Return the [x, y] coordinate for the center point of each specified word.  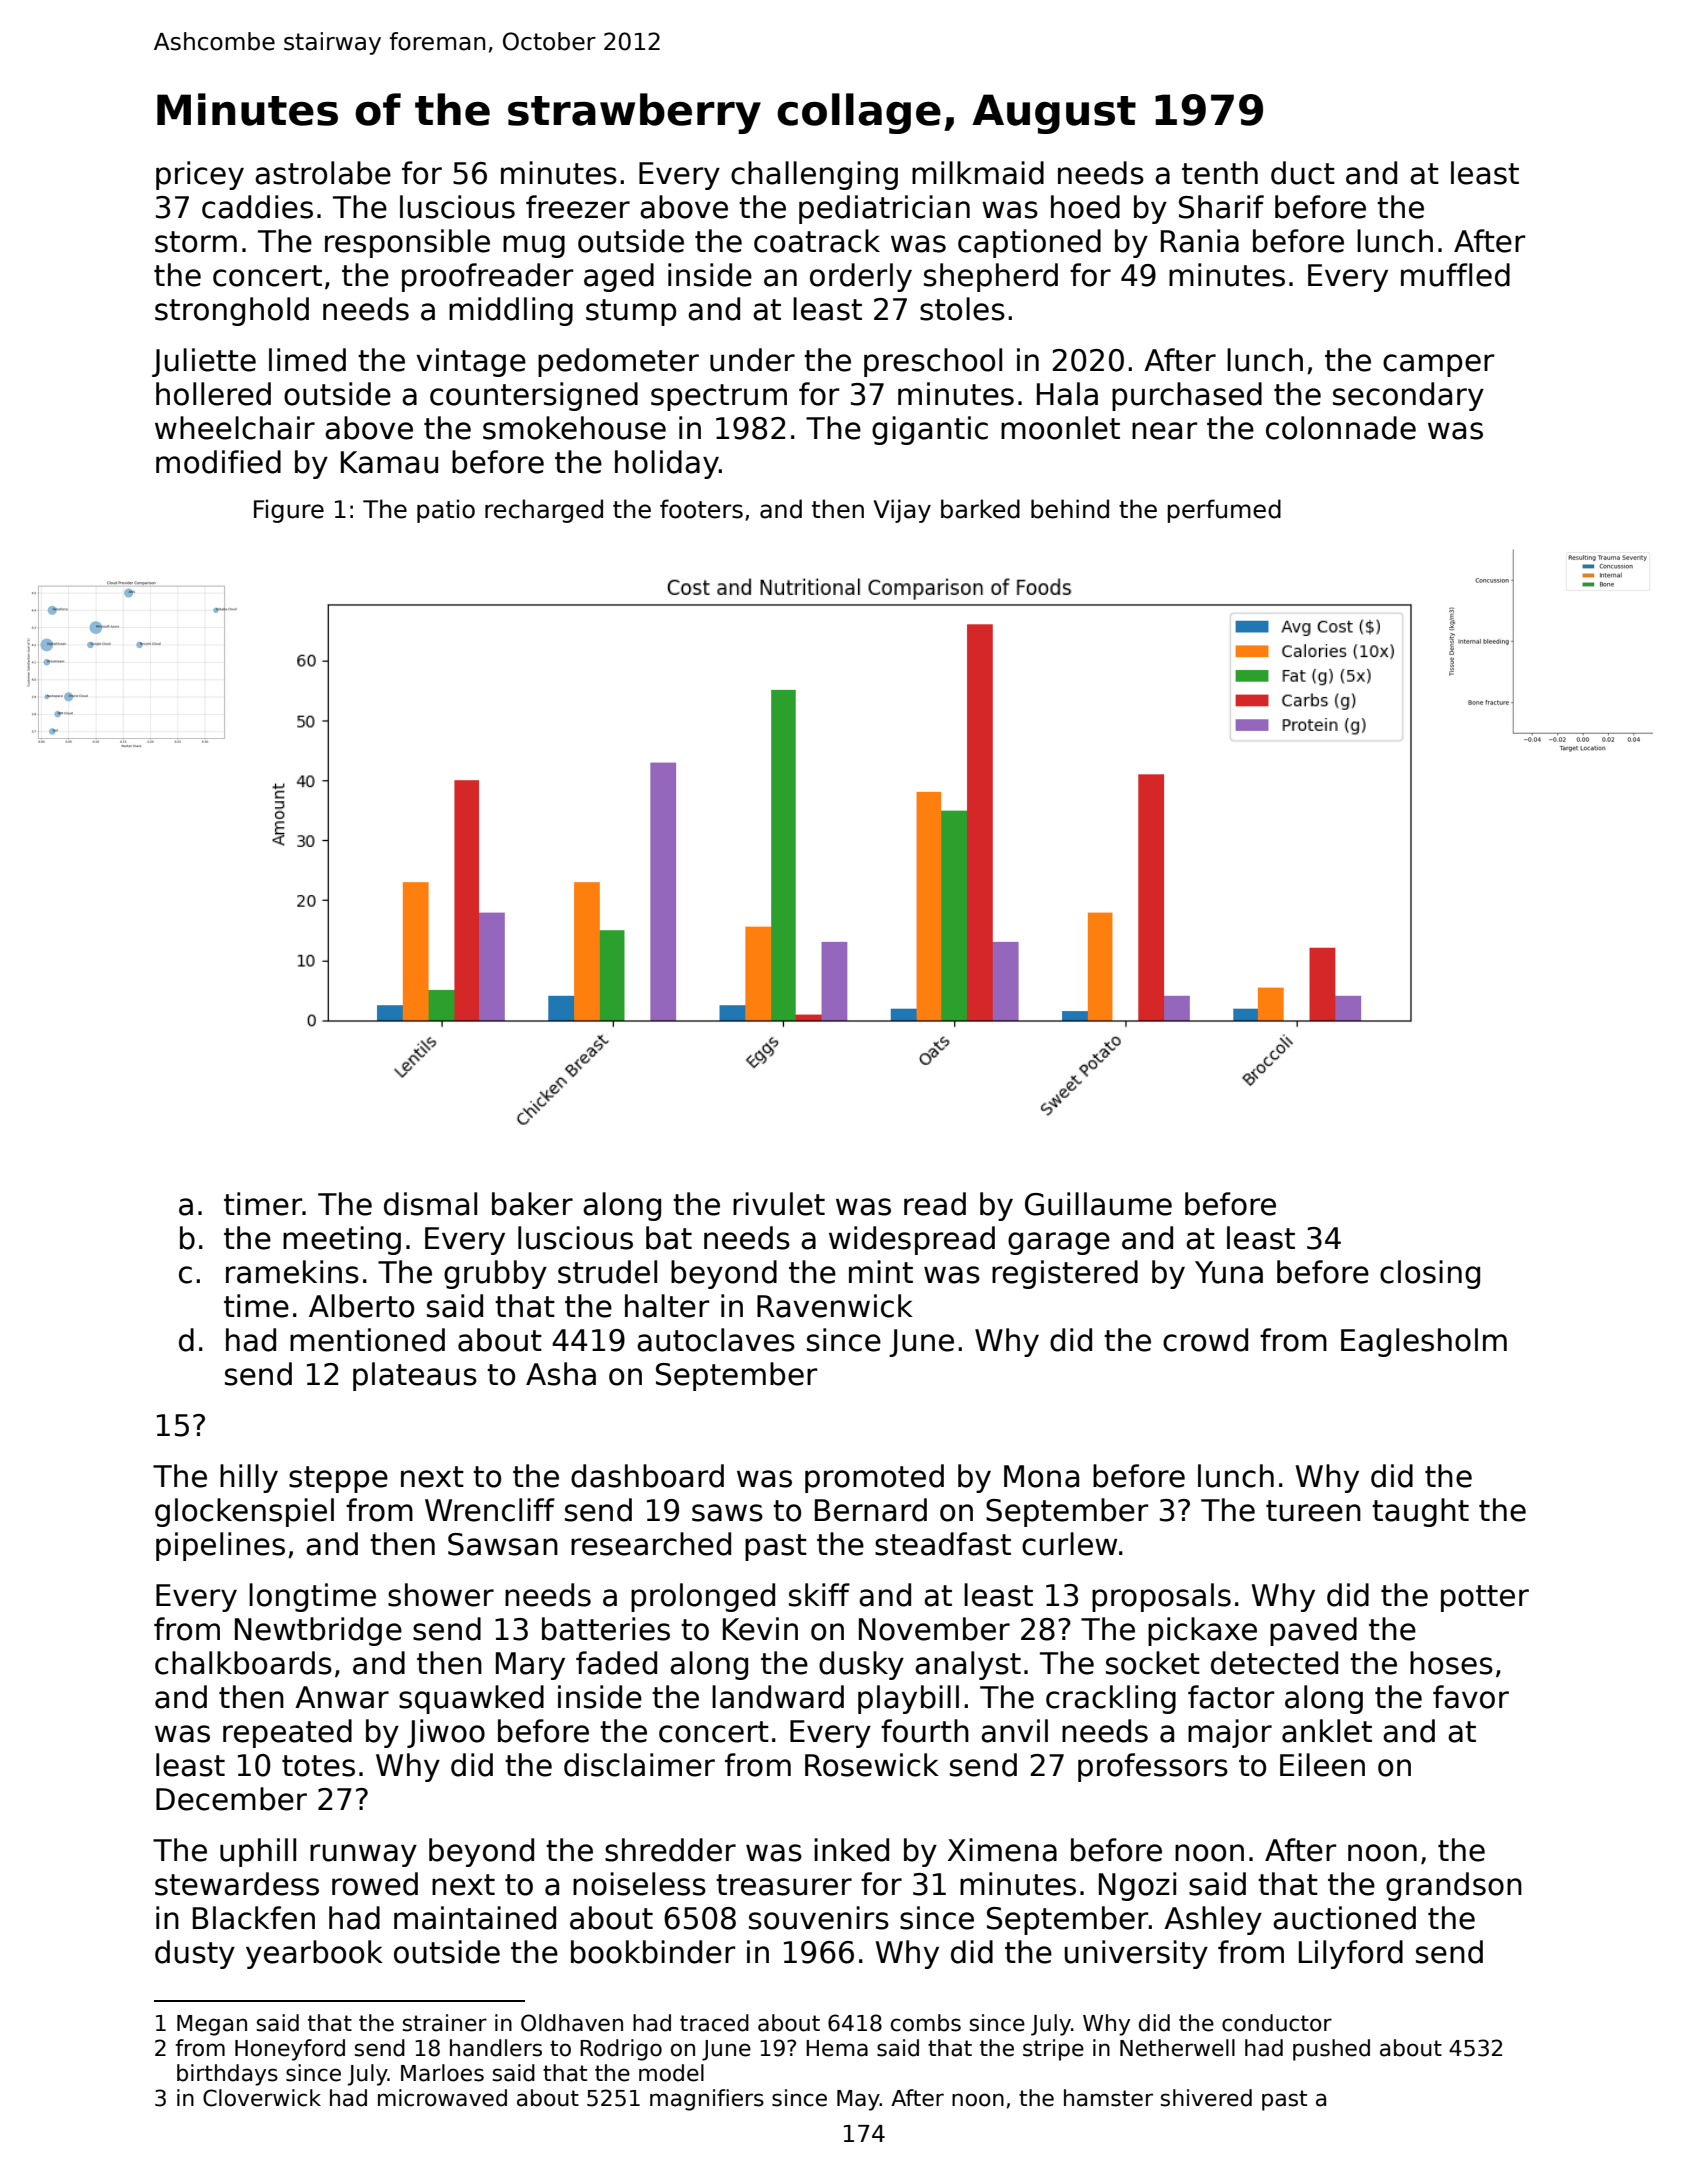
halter [667, 1306]
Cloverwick [262, 2098]
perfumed [1224, 511]
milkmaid [978, 173]
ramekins [292, 1272]
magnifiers [707, 2100]
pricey [200, 175]
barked [980, 509]
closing [1430, 1274]
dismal [430, 1204]
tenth [1220, 173]
